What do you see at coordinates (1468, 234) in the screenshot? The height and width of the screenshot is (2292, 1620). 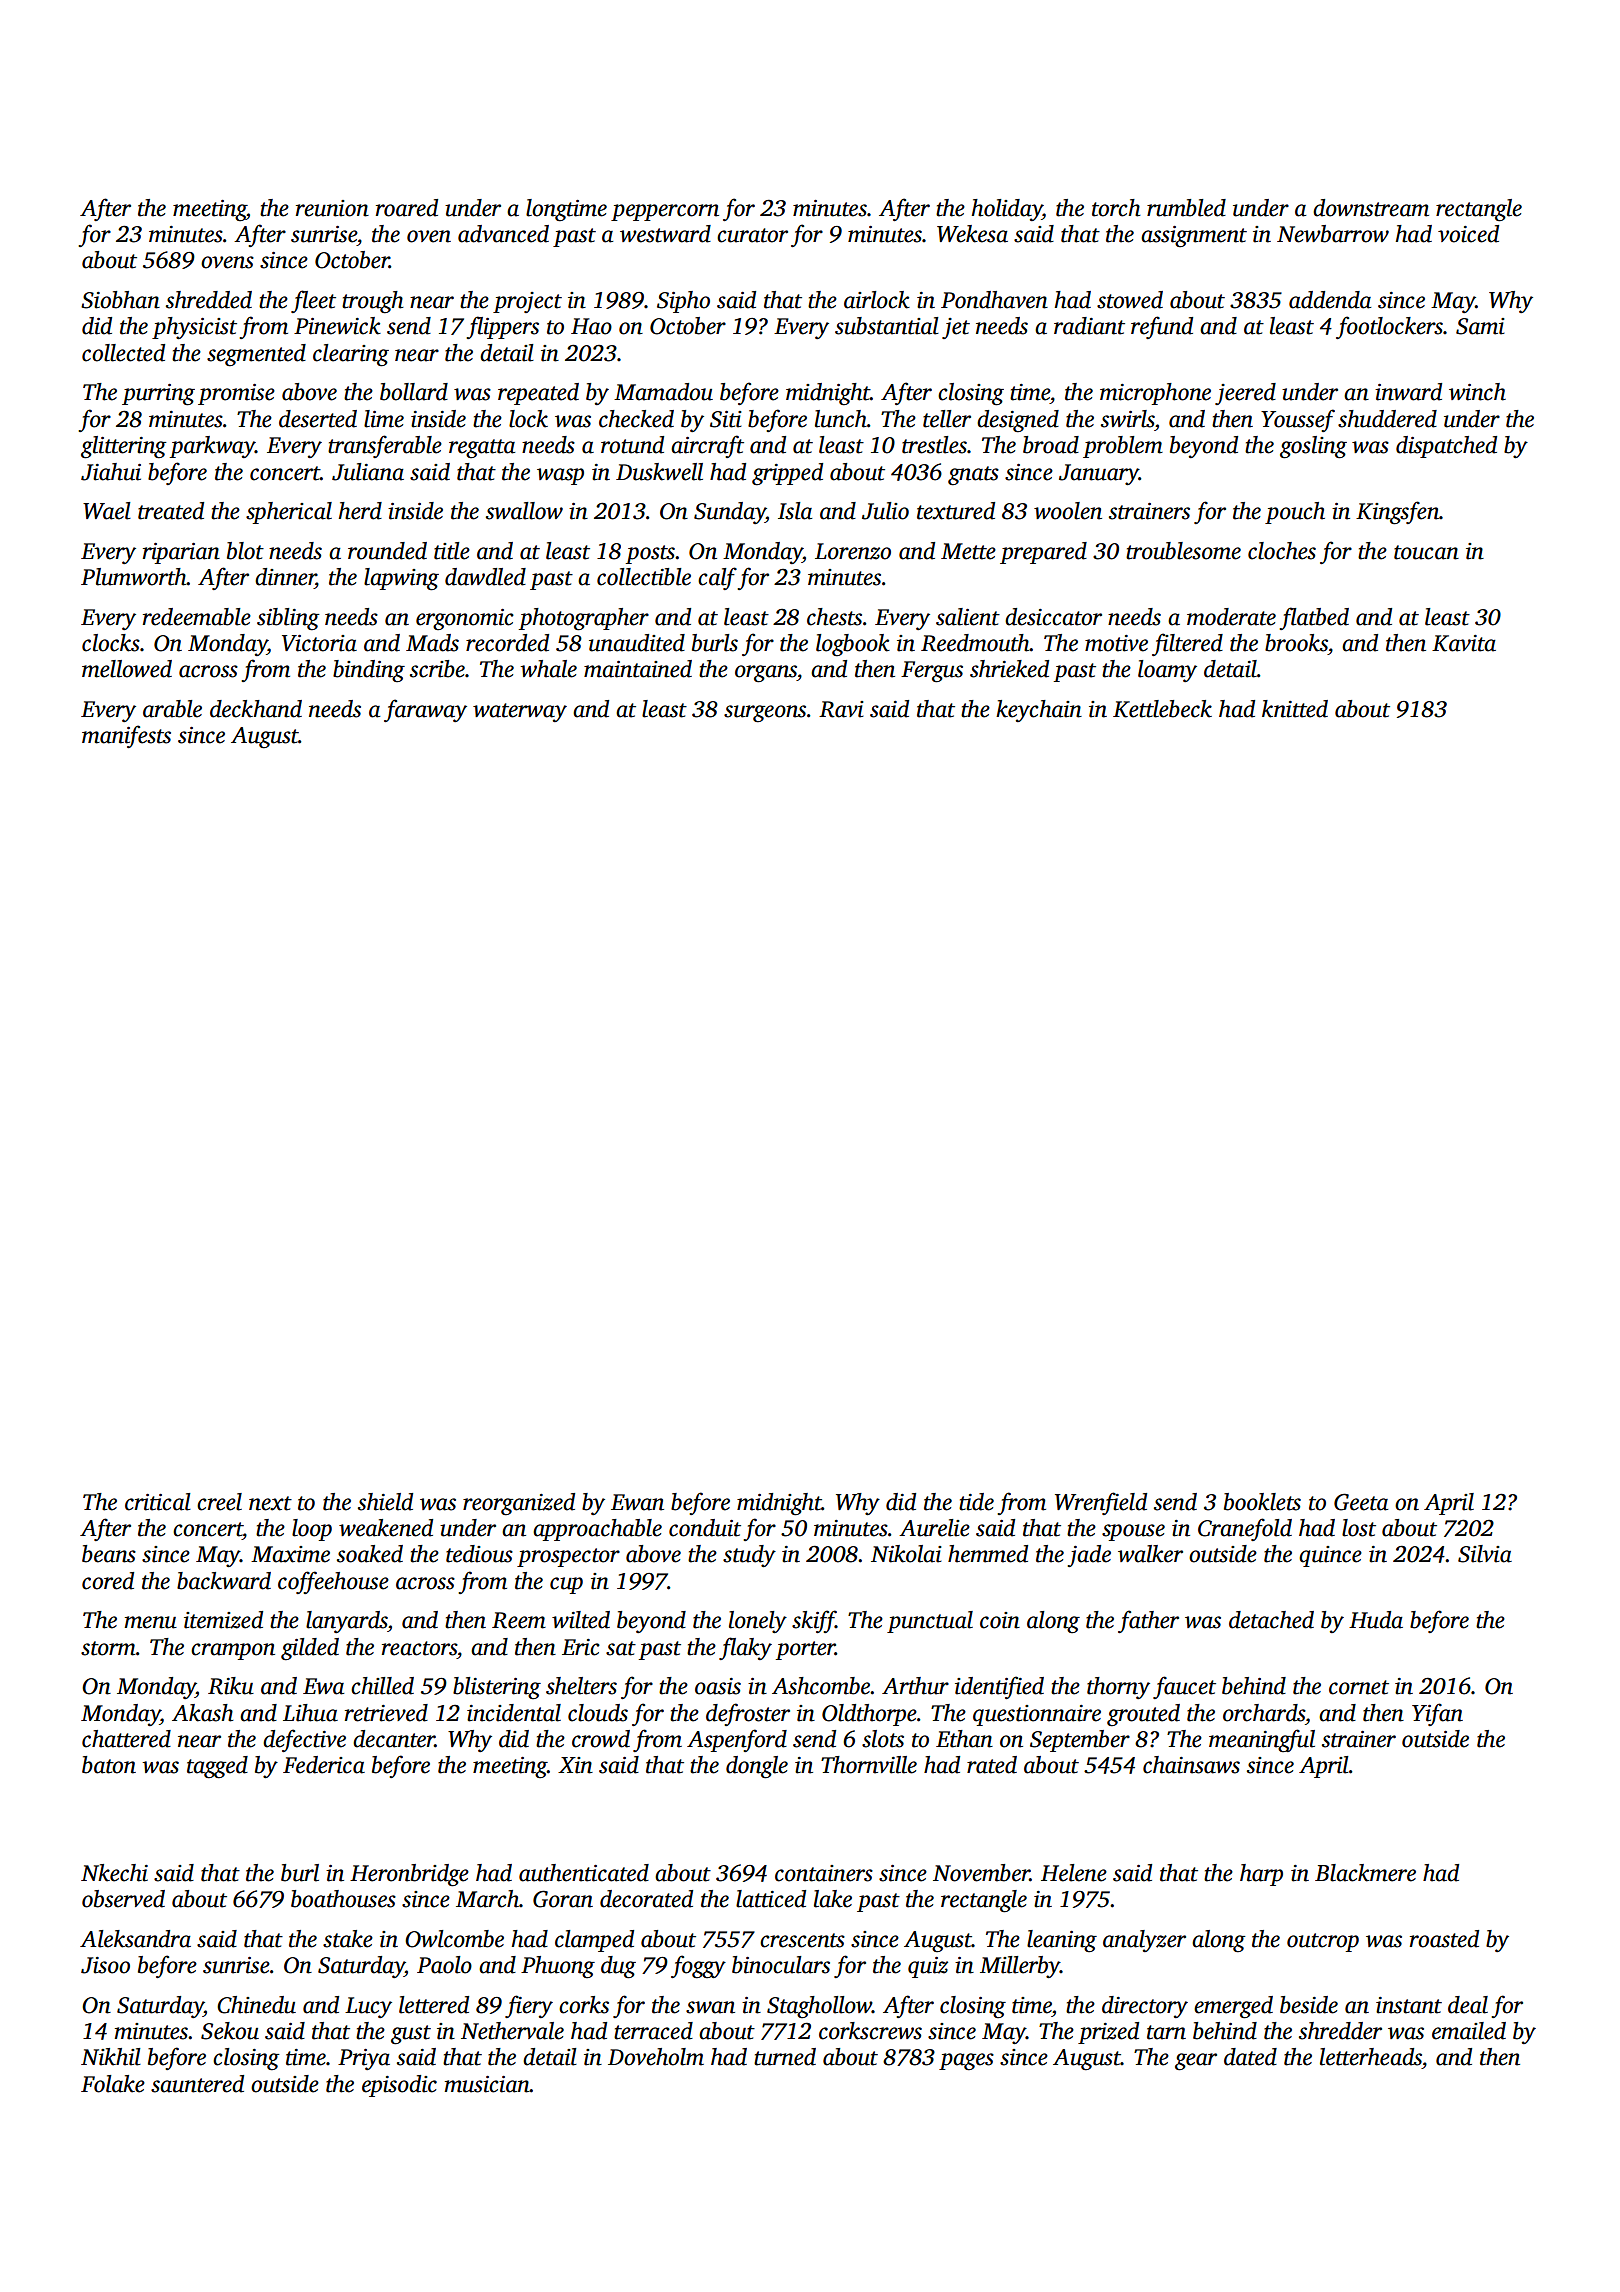 I see `voiced` at bounding box center [1468, 234].
